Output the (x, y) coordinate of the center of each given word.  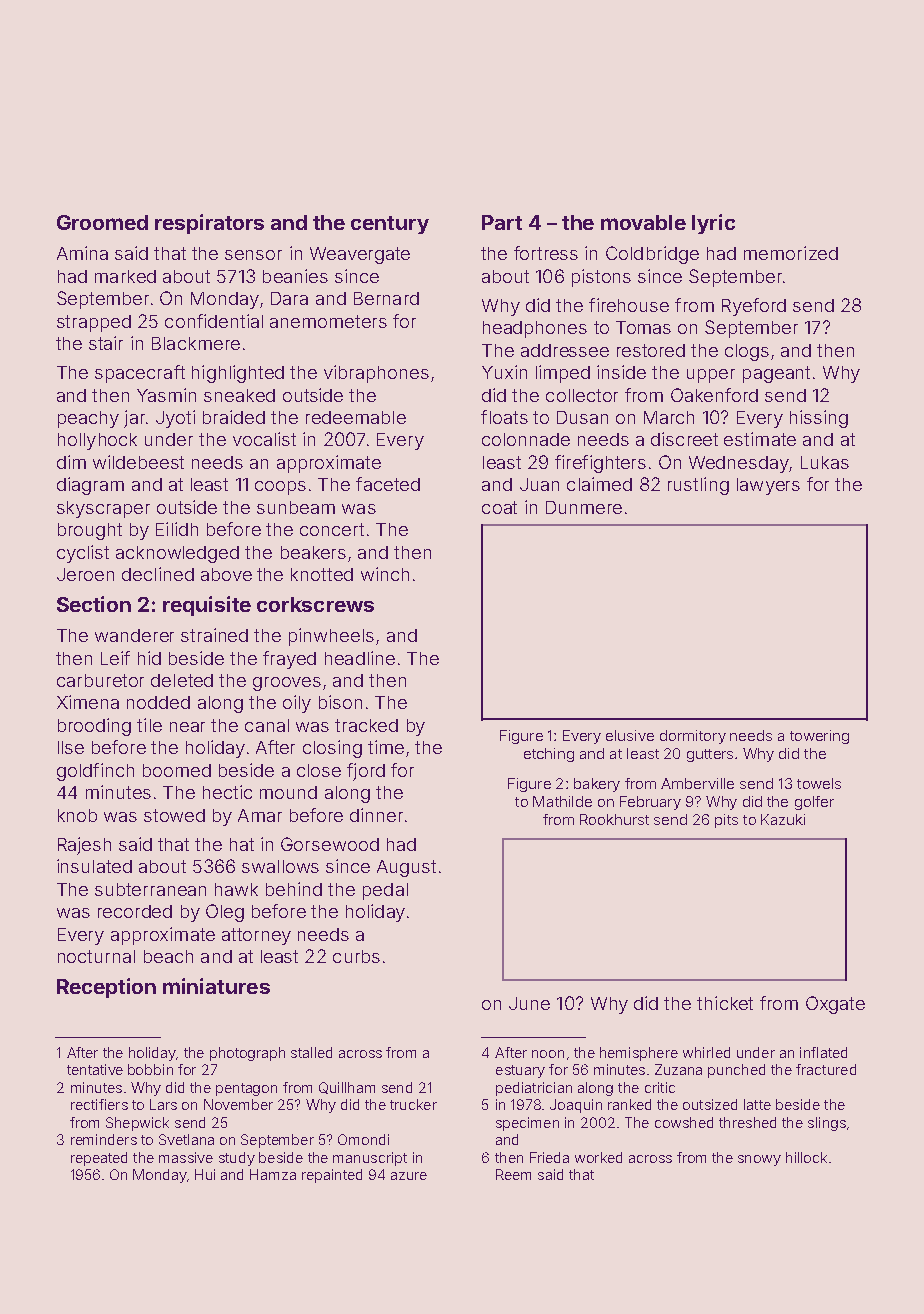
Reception (106, 988)
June (529, 1003)
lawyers (768, 486)
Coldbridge (652, 255)
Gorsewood (330, 844)
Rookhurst (614, 819)
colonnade (526, 439)
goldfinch (95, 772)
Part (502, 222)
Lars (163, 1104)
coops (280, 488)
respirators (209, 224)
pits (726, 821)
